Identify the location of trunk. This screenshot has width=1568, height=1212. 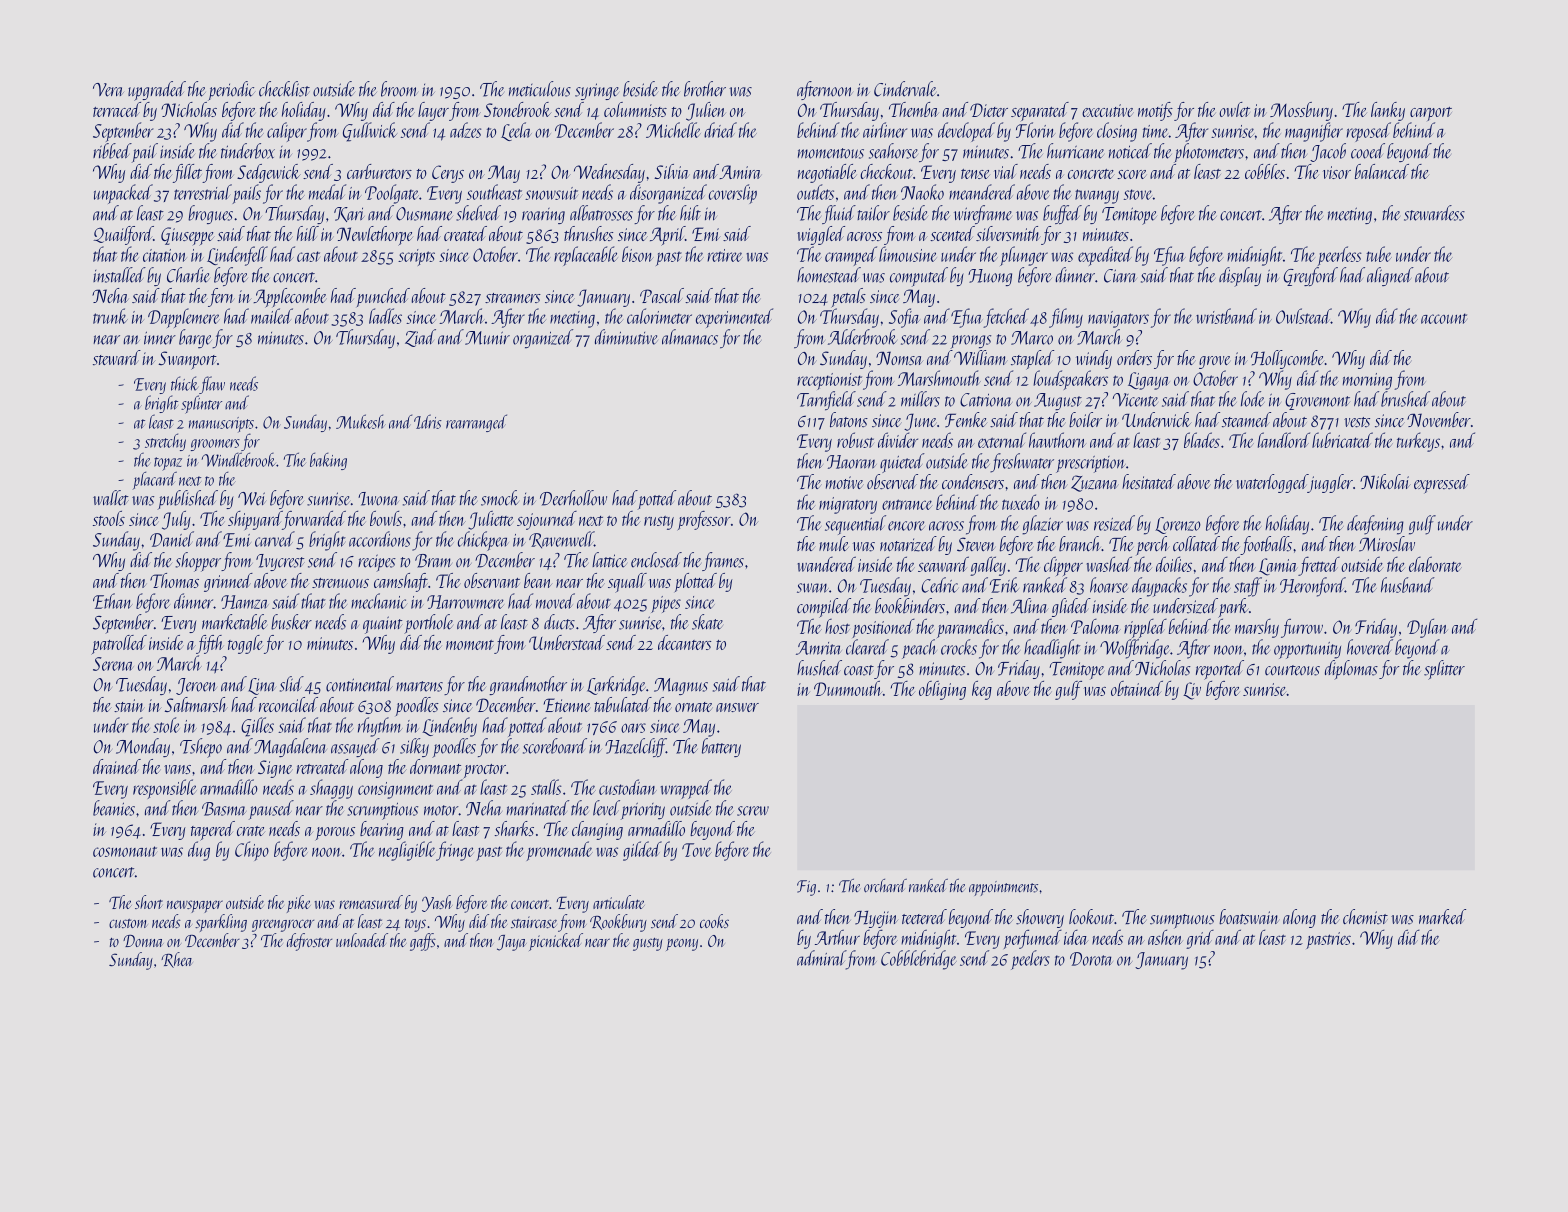
(110, 316).
